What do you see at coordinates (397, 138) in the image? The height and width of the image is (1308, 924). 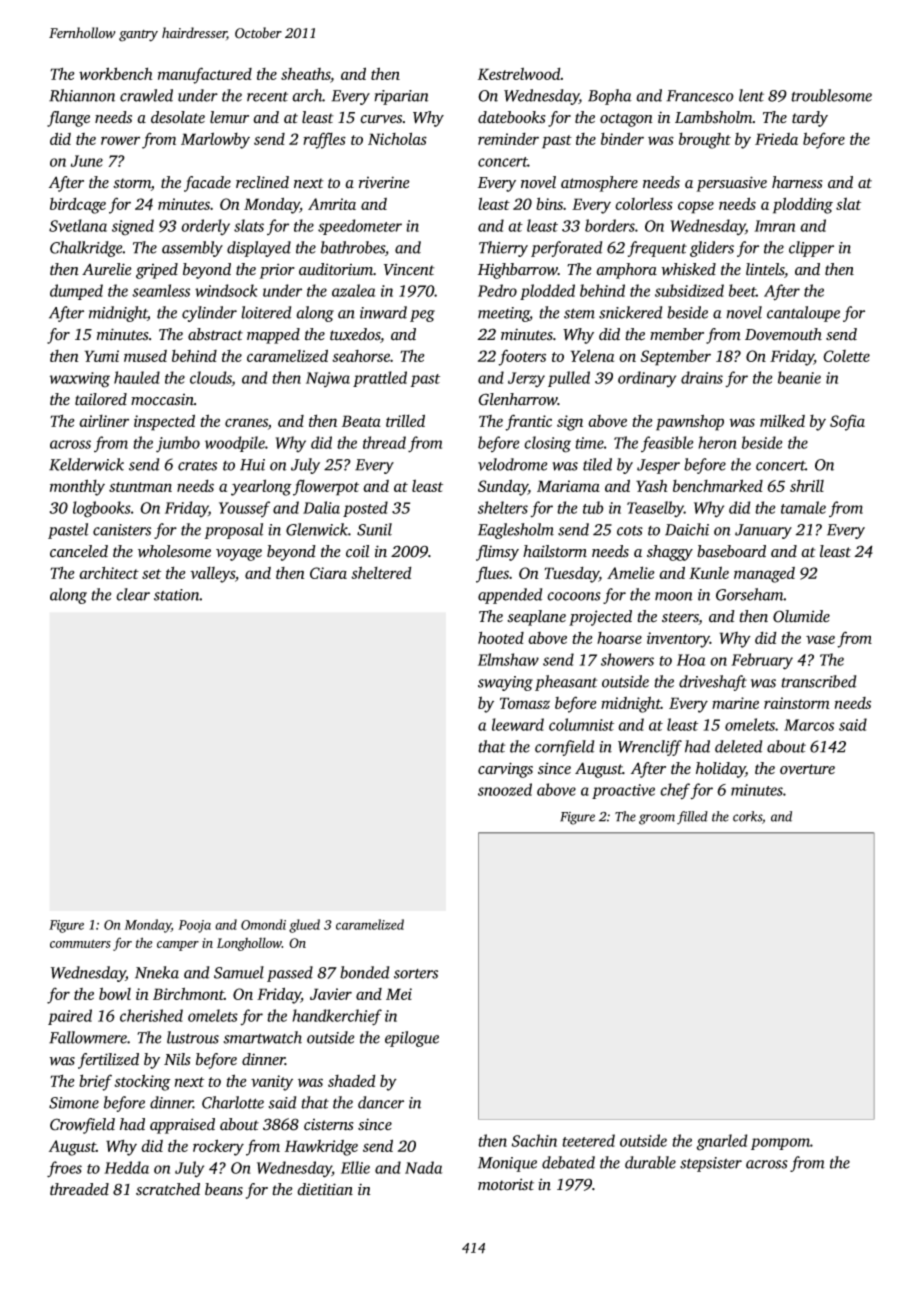 I see `Nicholas` at bounding box center [397, 138].
